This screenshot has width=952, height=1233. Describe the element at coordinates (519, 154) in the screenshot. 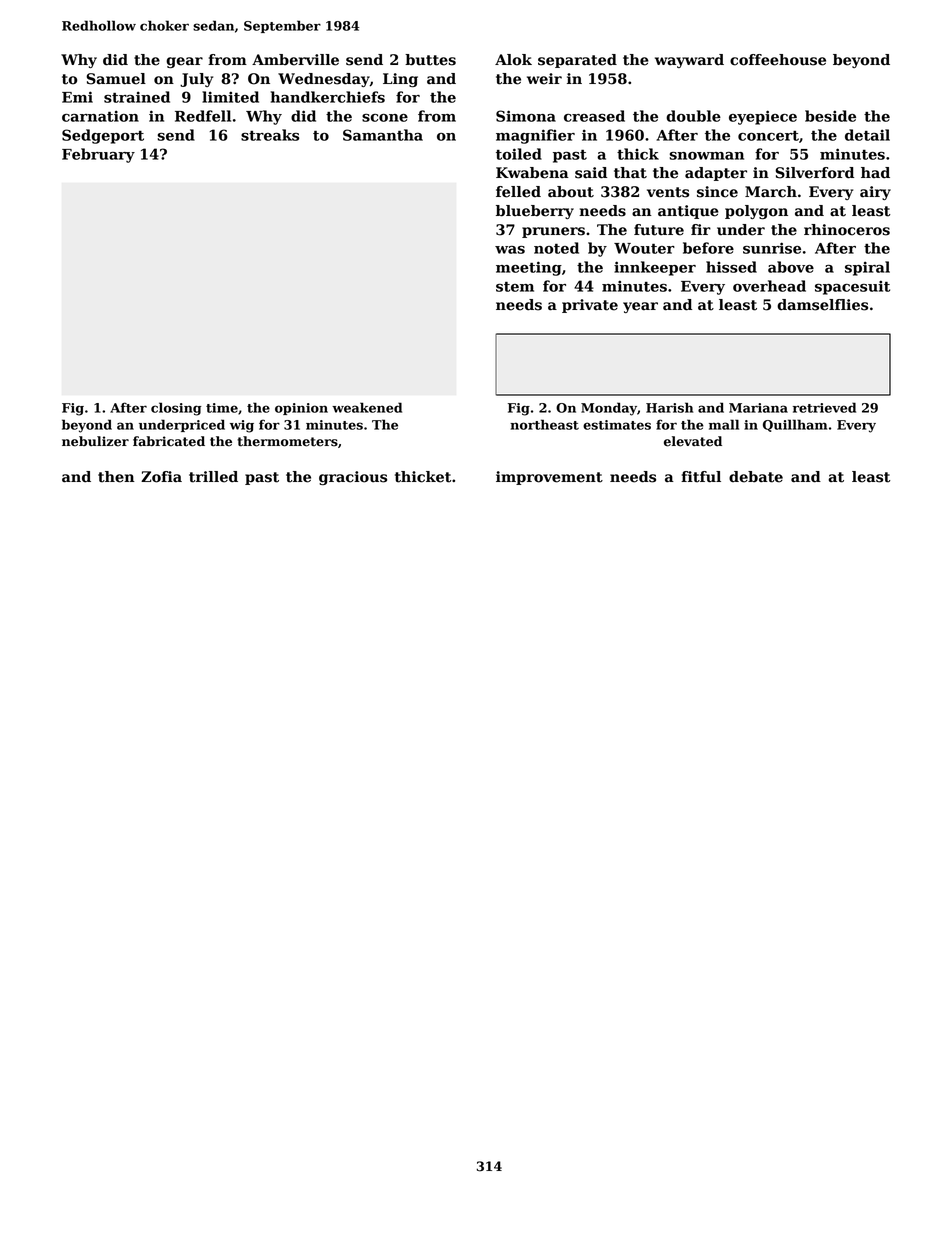

I see `toiled` at that location.
